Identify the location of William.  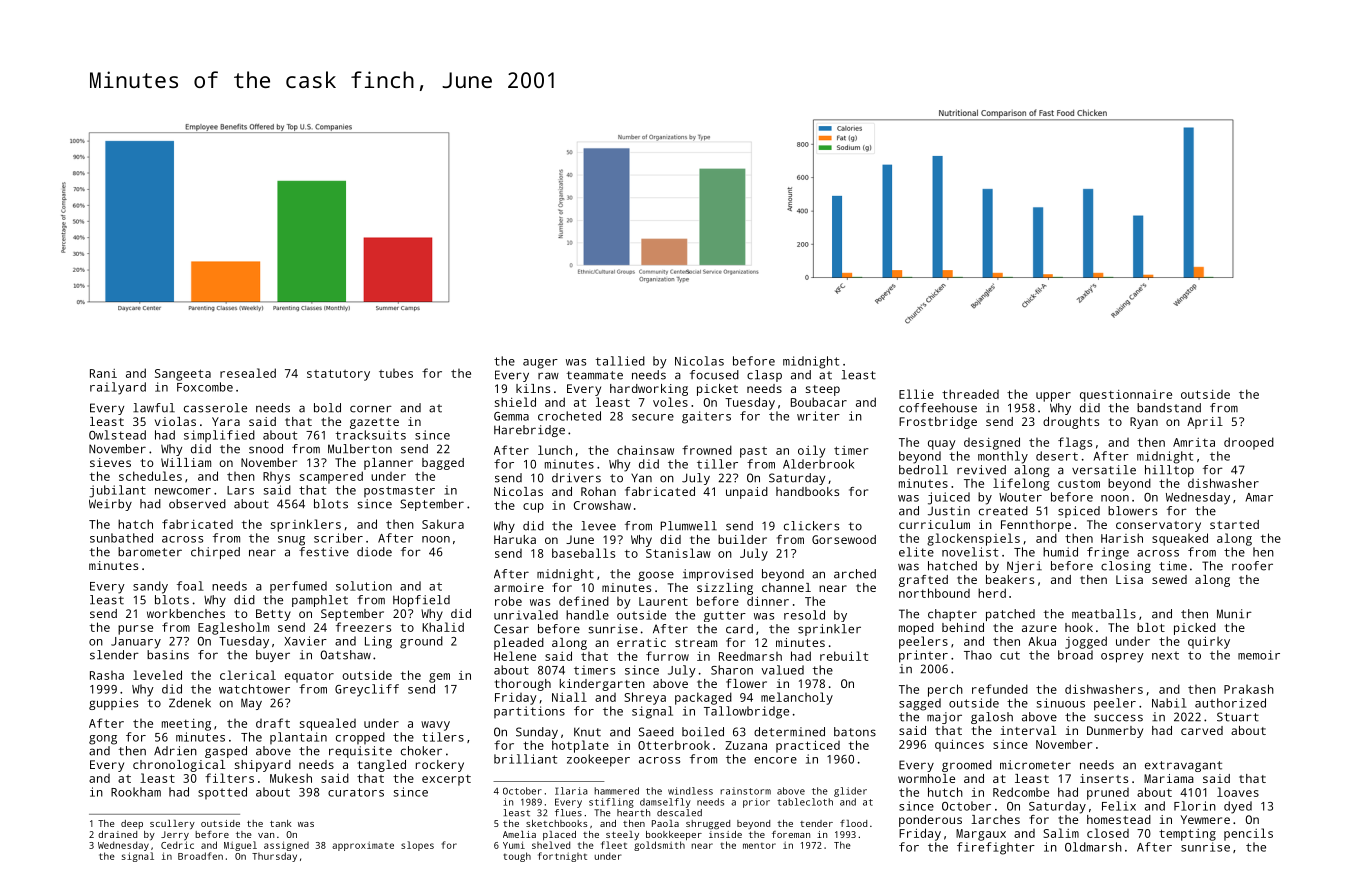
(186, 462).
